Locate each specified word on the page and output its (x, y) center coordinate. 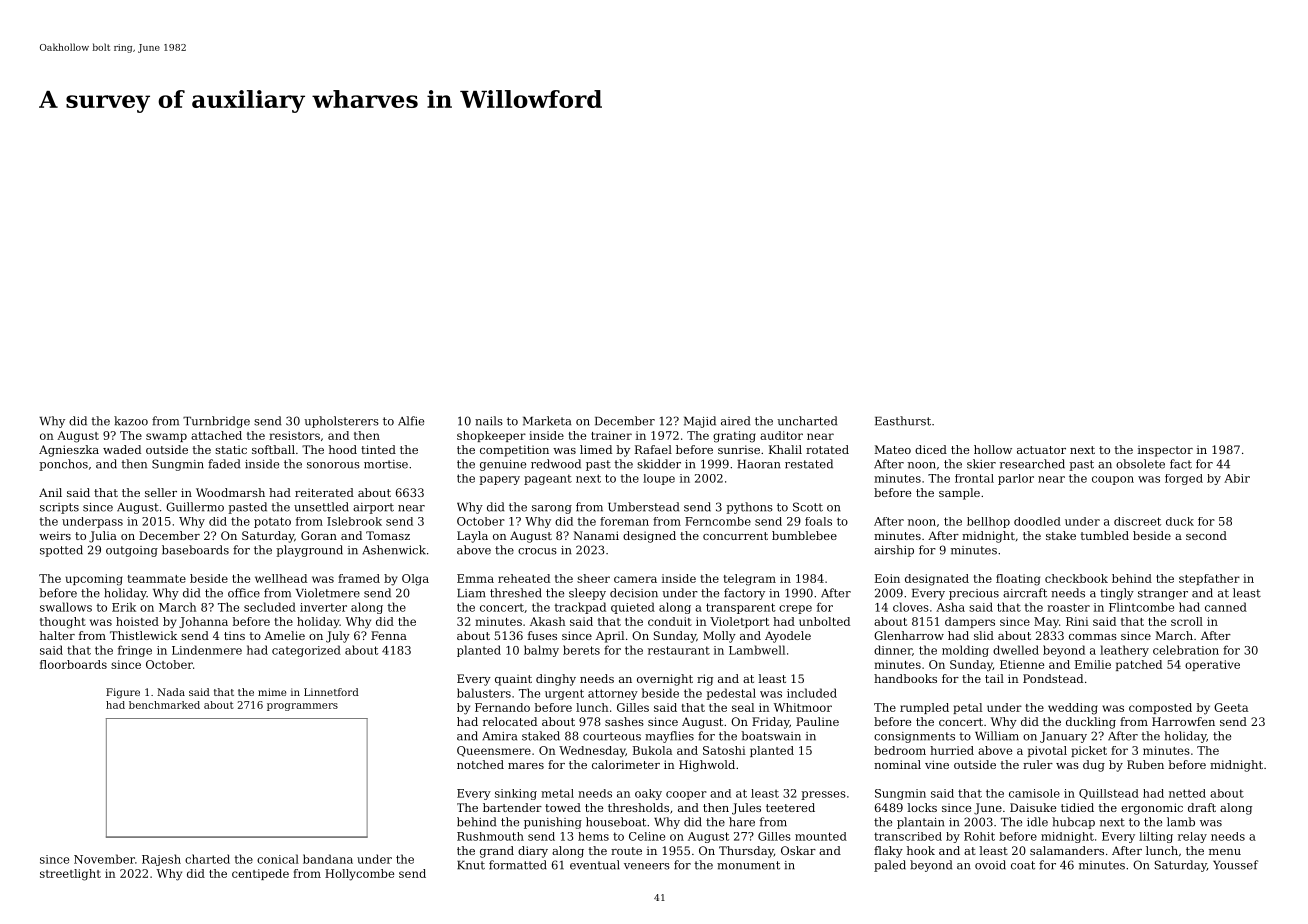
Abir (1237, 478)
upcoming (94, 580)
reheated (524, 578)
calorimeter (626, 764)
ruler (1038, 764)
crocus (537, 551)
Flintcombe (1141, 607)
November (104, 859)
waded (122, 449)
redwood (556, 464)
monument (748, 865)
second (1206, 535)
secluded (270, 607)
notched (480, 764)
